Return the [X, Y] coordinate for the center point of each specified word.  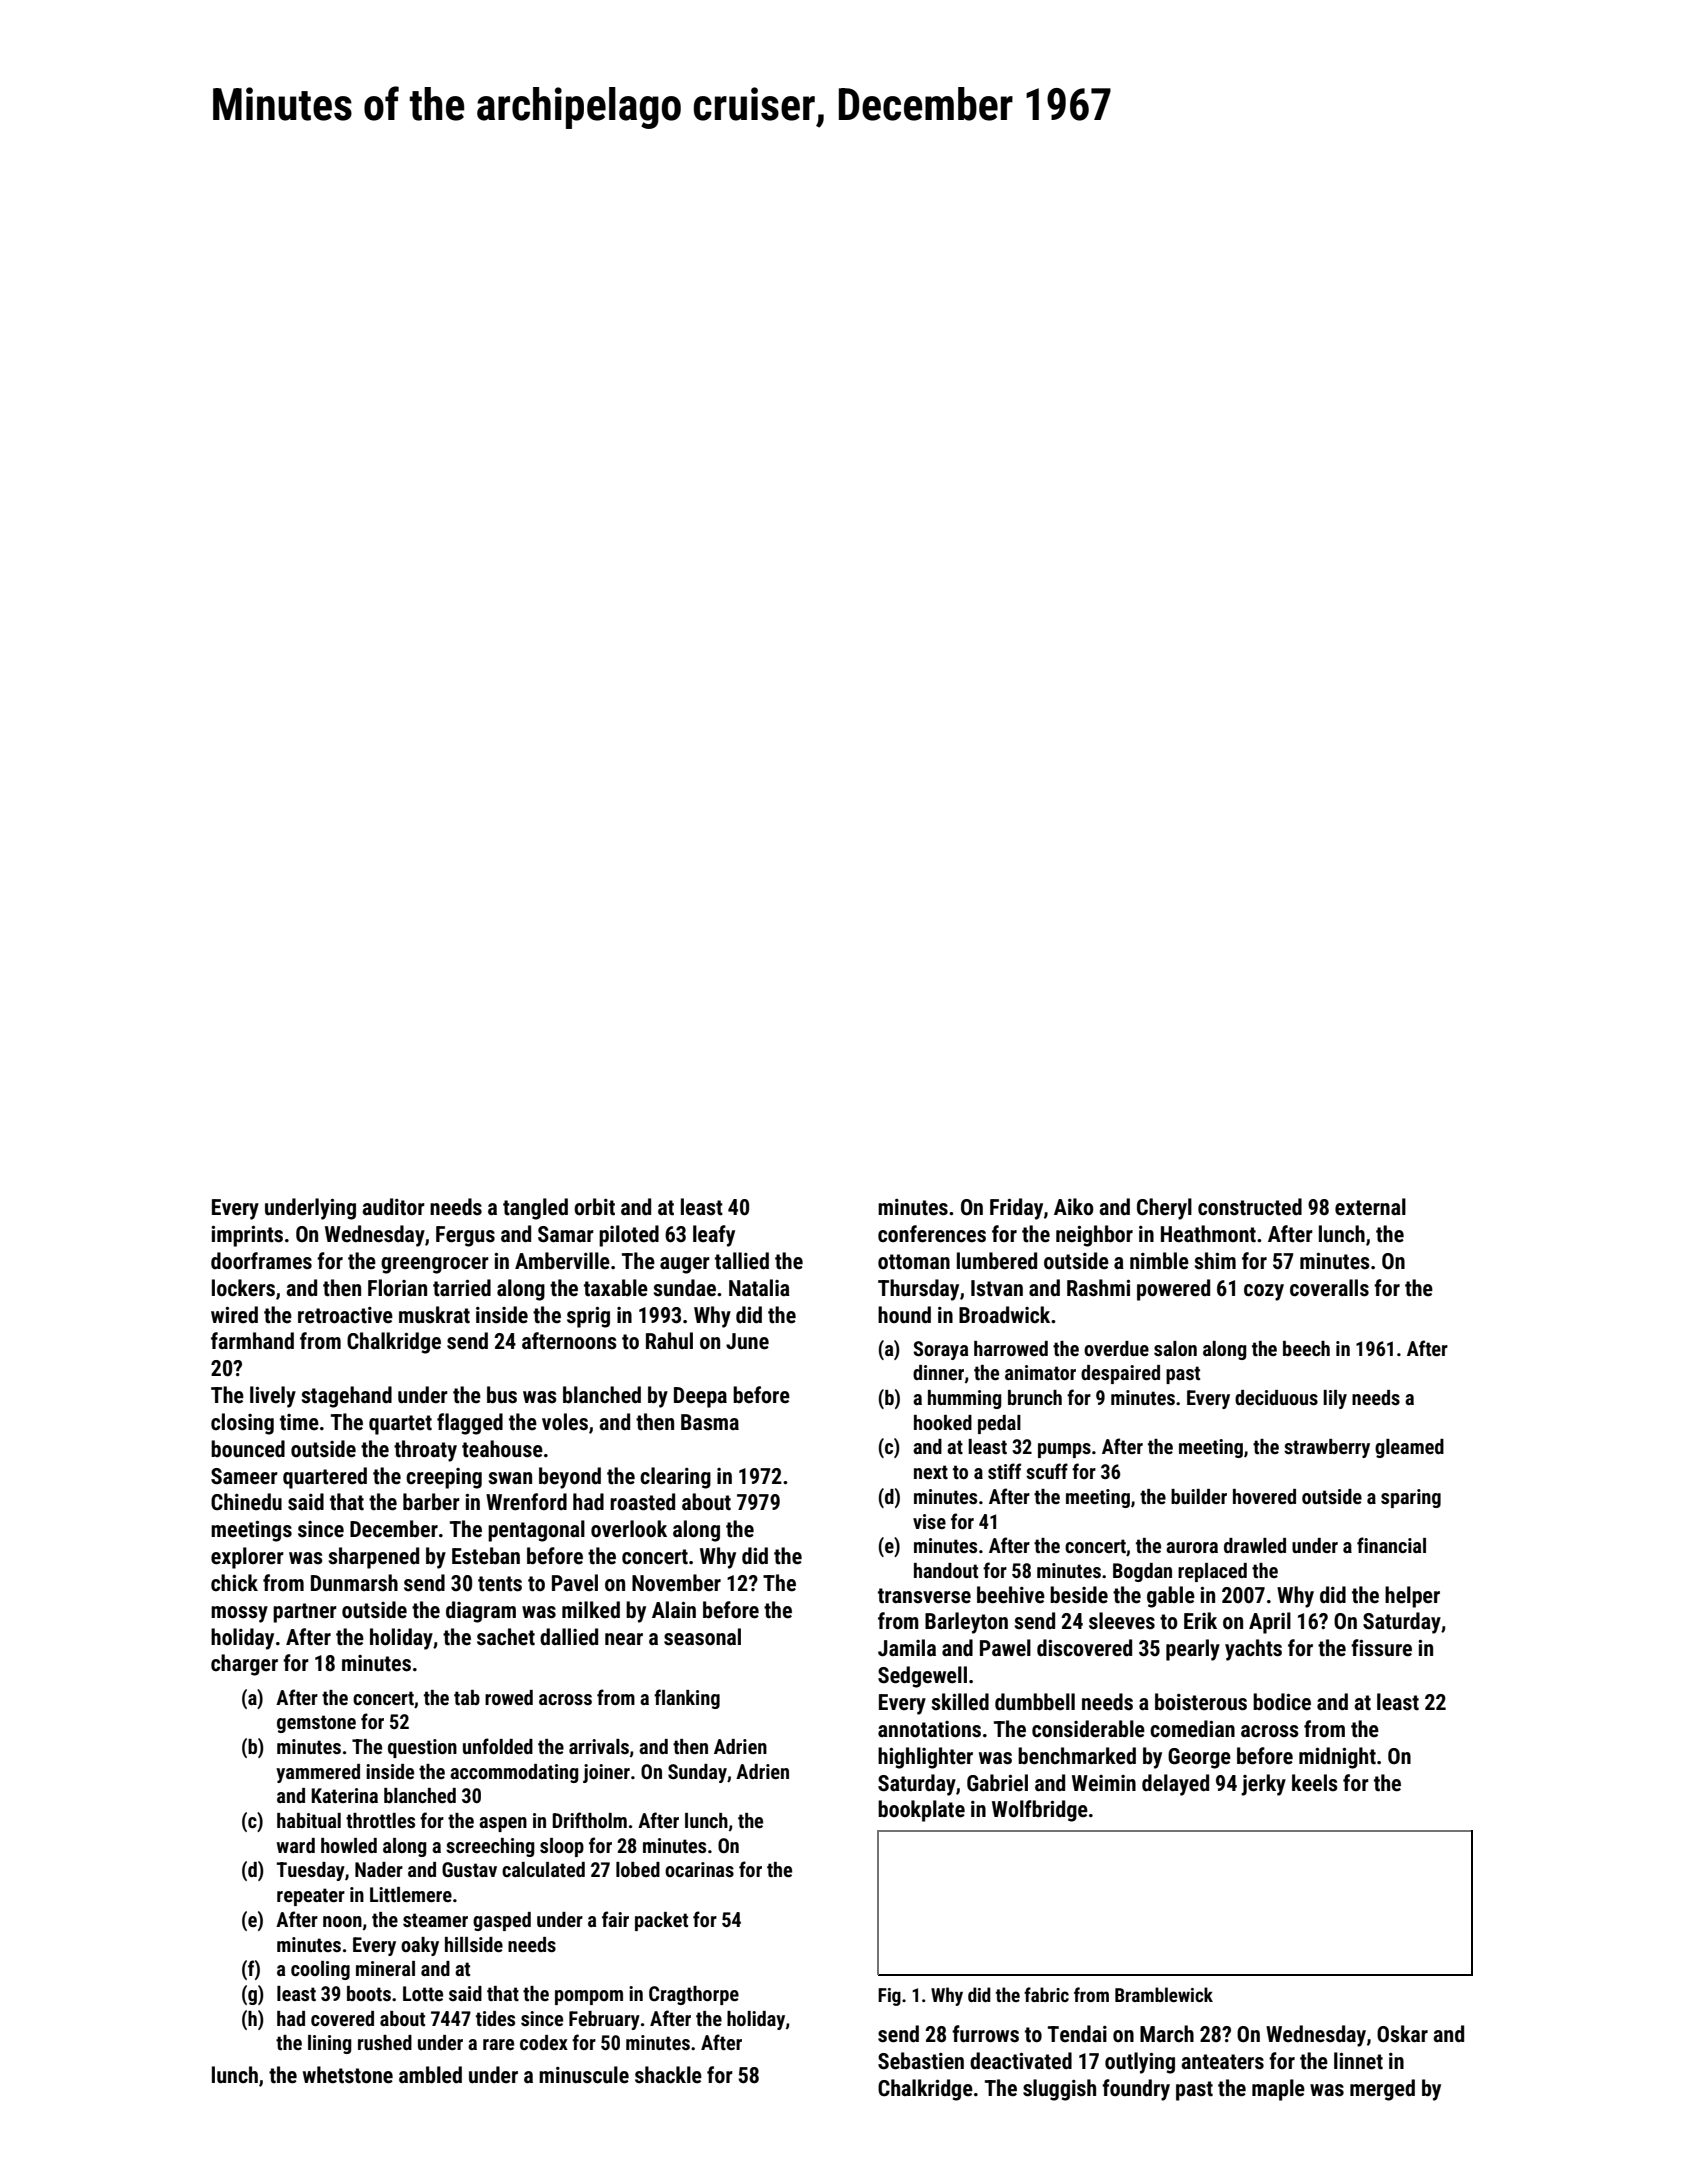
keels [1315, 1783]
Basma [710, 1422]
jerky [1263, 1785]
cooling [320, 1970]
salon [1175, 1348]
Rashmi [1098, 1288]
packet [661, 1921]
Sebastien [921, 2061]
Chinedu [246, 1502]
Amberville [562, 1261]
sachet [506, 1637]
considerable [1088, 1729]
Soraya [940, 1350]
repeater [311, 1897]
